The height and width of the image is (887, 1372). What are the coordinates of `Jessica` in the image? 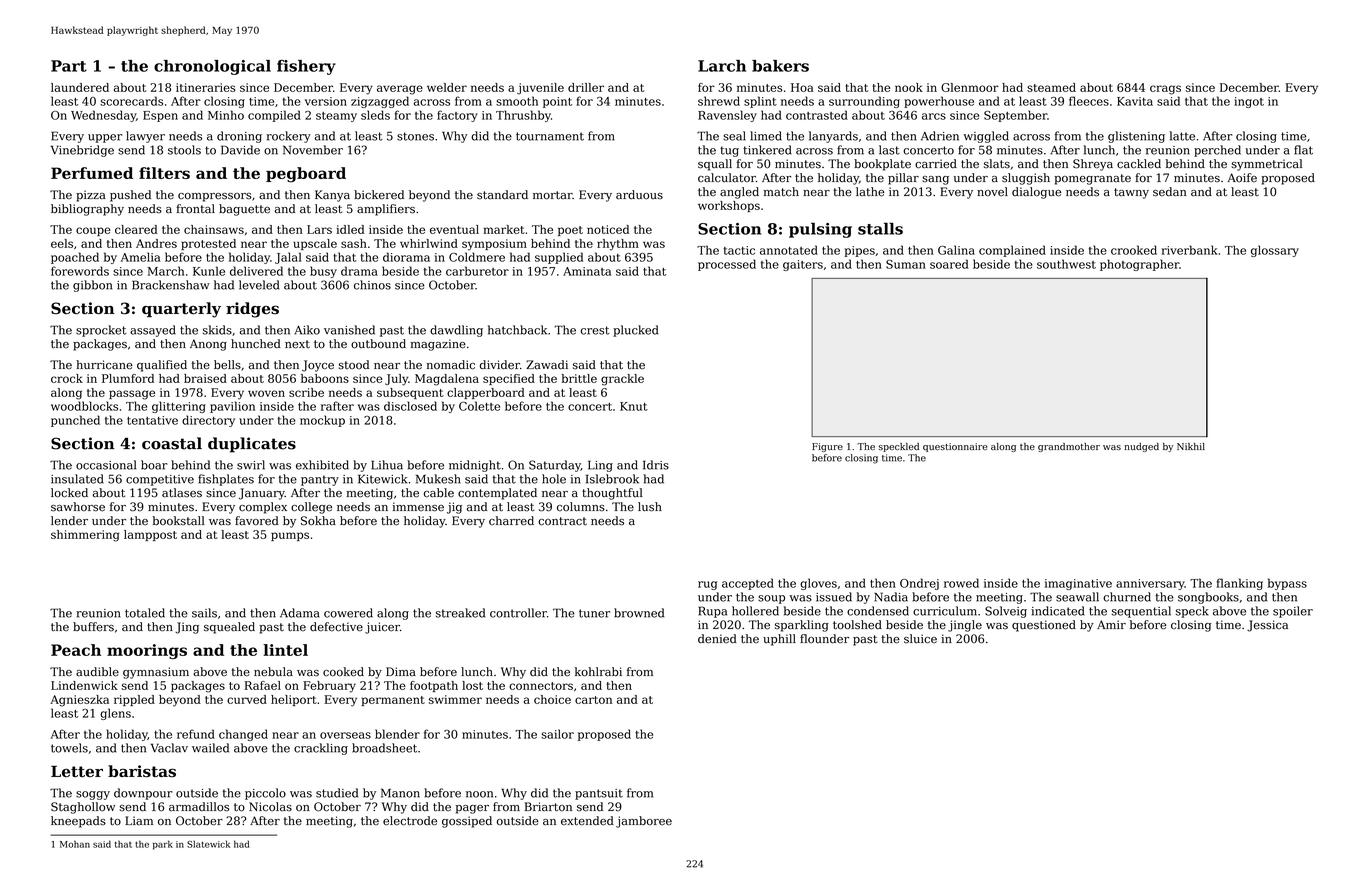 It's located at (1267, 626).
